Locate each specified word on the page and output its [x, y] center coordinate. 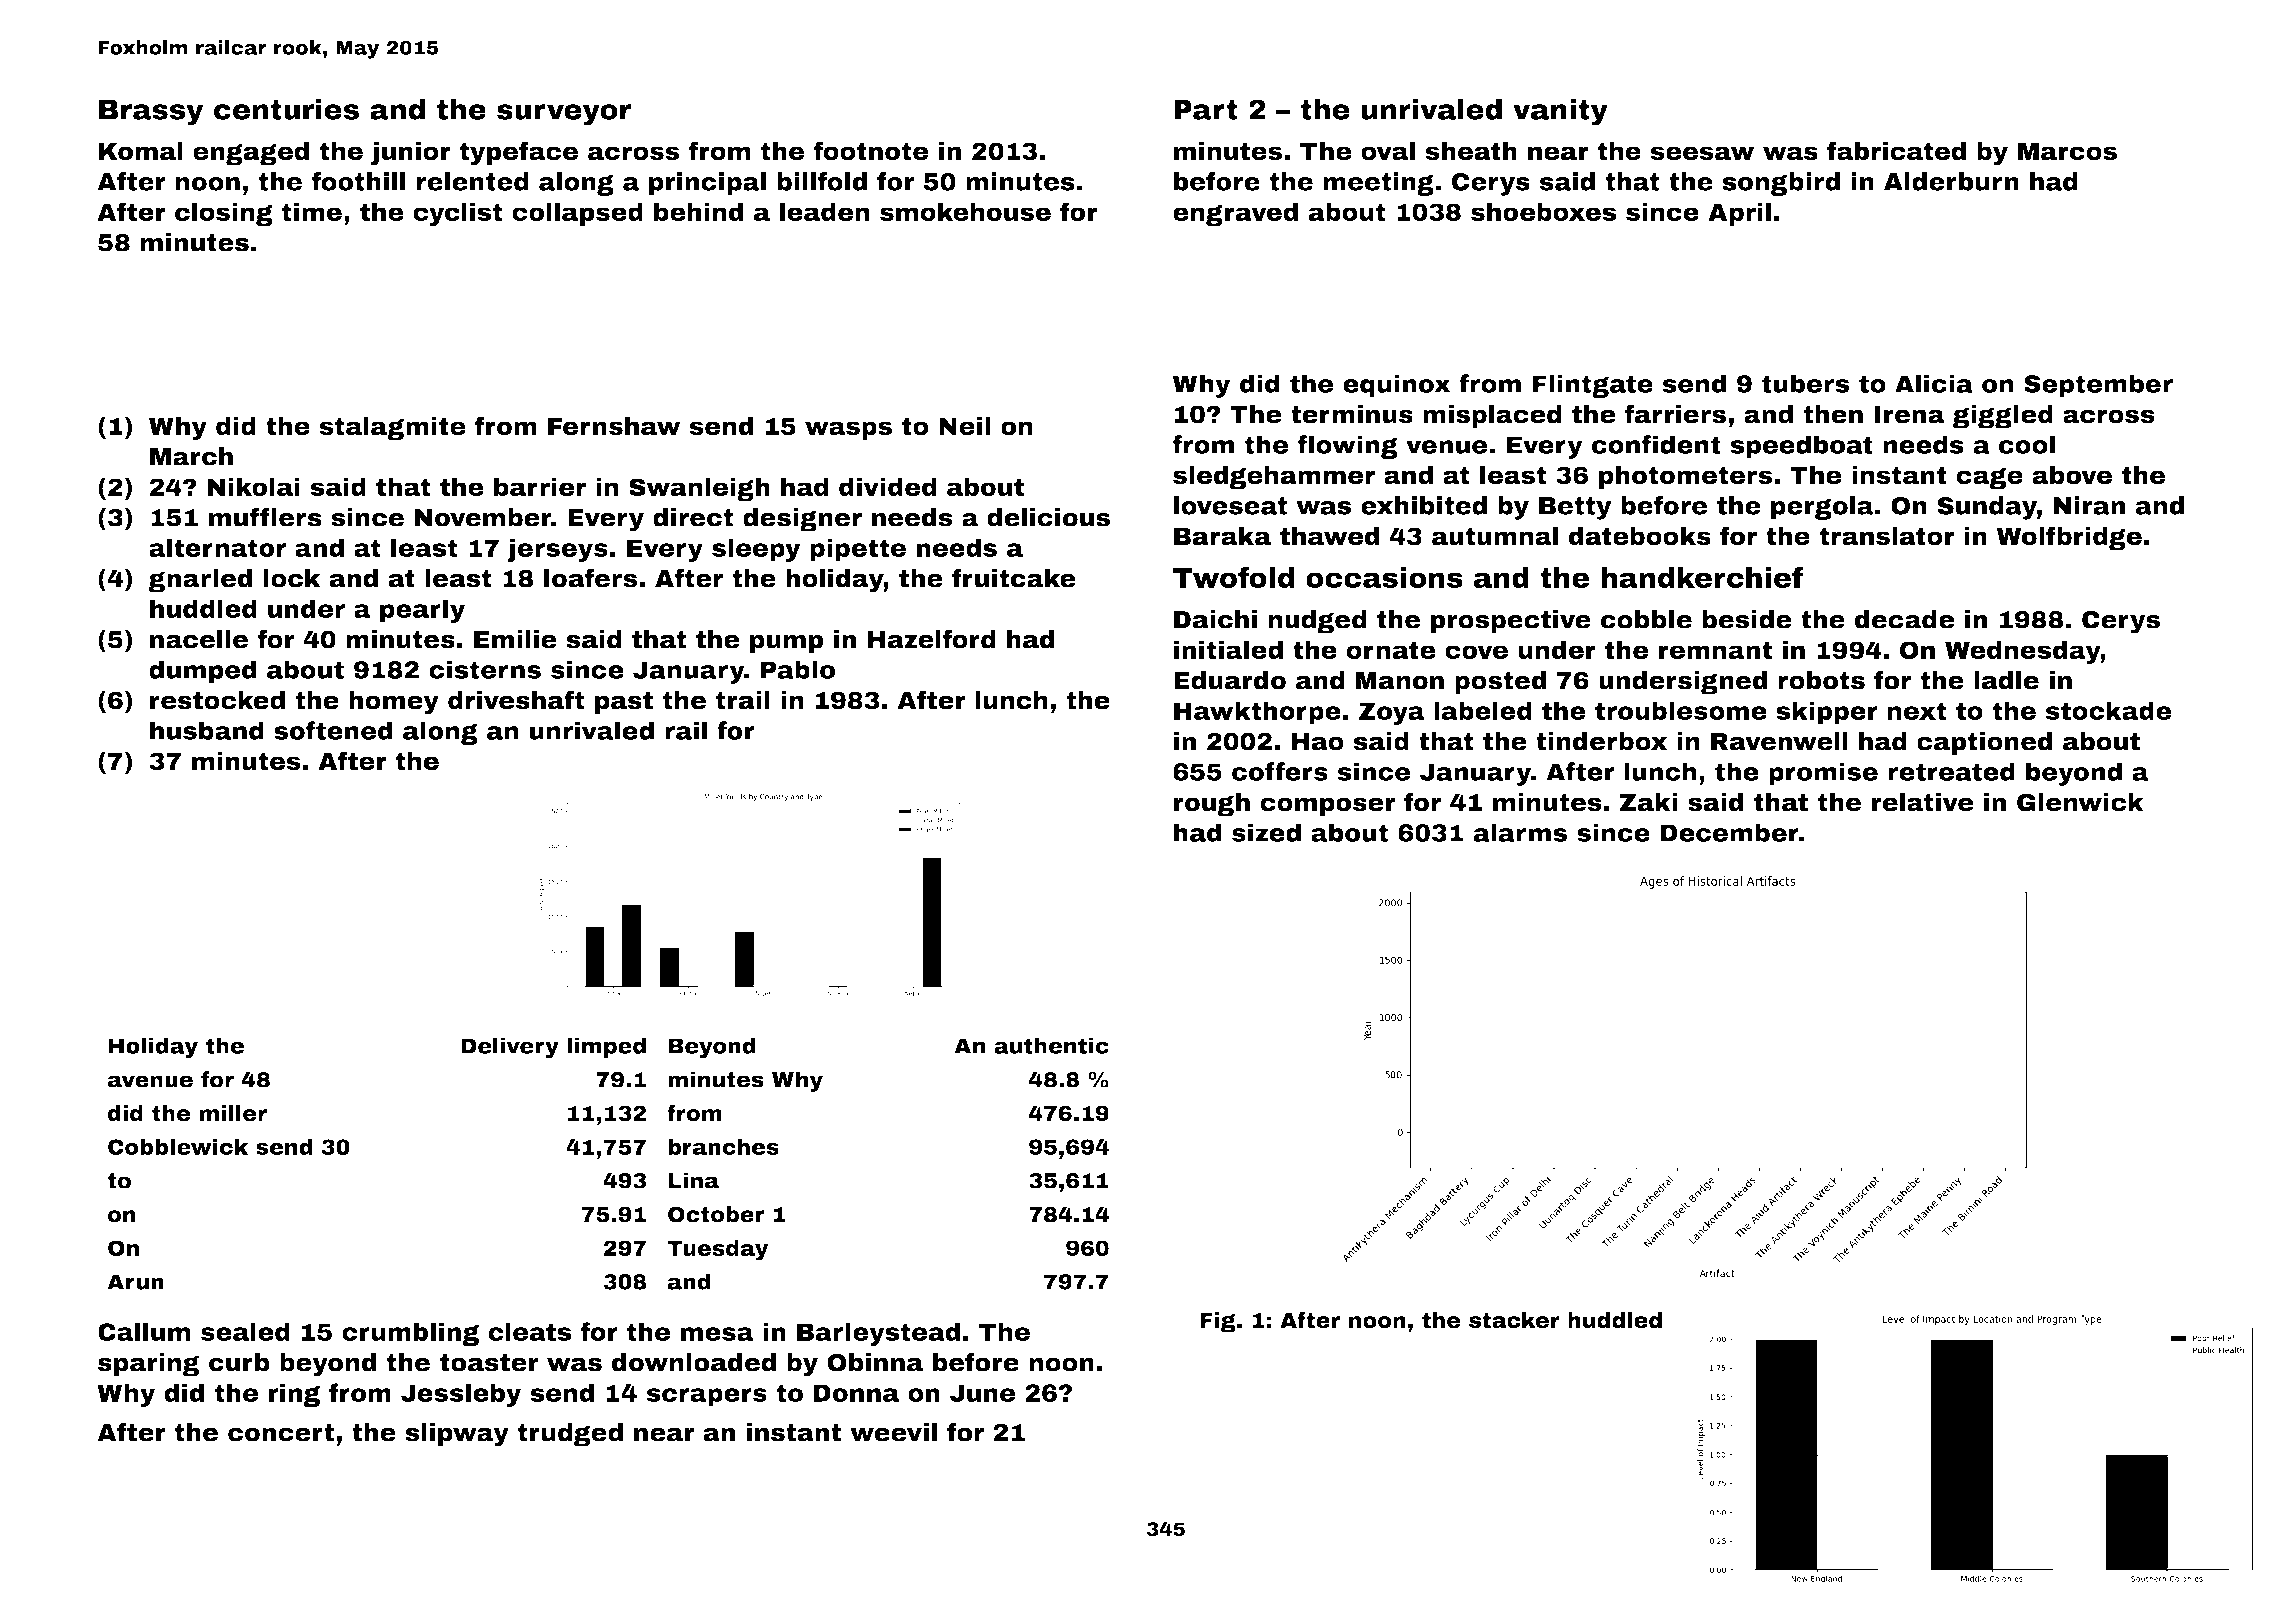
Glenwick [2080, 802]
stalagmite [392, 428]
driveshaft [516, 700]
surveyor [564, 115]
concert [281, 1433]
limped [606, 1047]
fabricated [1896, 151]
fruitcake [1014, 578]
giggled [2003, 417]
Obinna [875, 1362]
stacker [1514, 1320]
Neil [965, 426]
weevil [893, 1432]
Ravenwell [1779, 741]
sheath [1471, 151]
